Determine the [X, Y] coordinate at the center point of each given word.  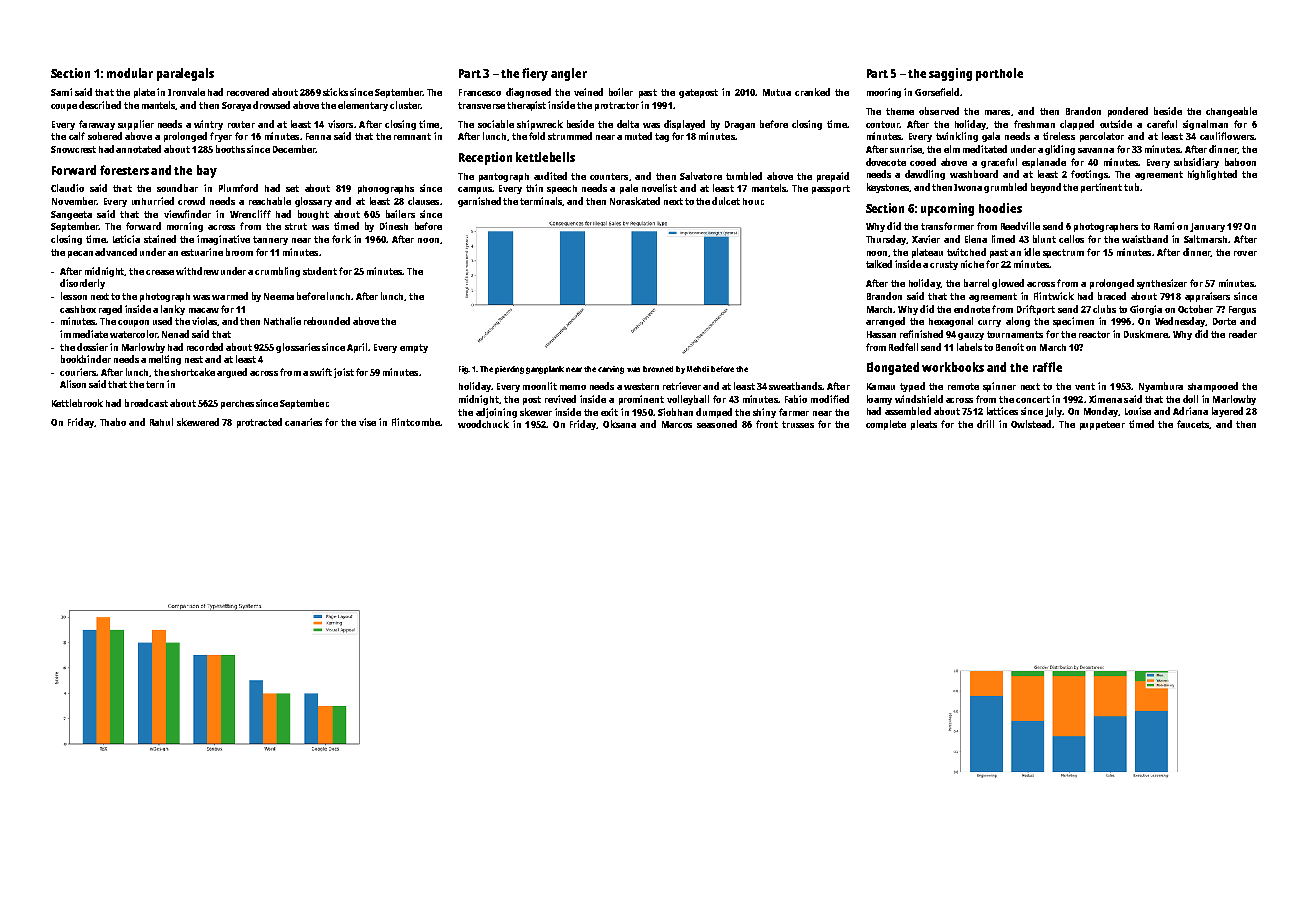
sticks [335, 92]
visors [340, 124]
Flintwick [1054, 296]
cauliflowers [1227, 136]
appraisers [1207, 297]
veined [588, 92]
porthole [999, 74]
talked [879, 264]
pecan [80, 254]
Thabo [113, 422]
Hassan [881, 334]
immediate [84, 334]
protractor [617, 106]
